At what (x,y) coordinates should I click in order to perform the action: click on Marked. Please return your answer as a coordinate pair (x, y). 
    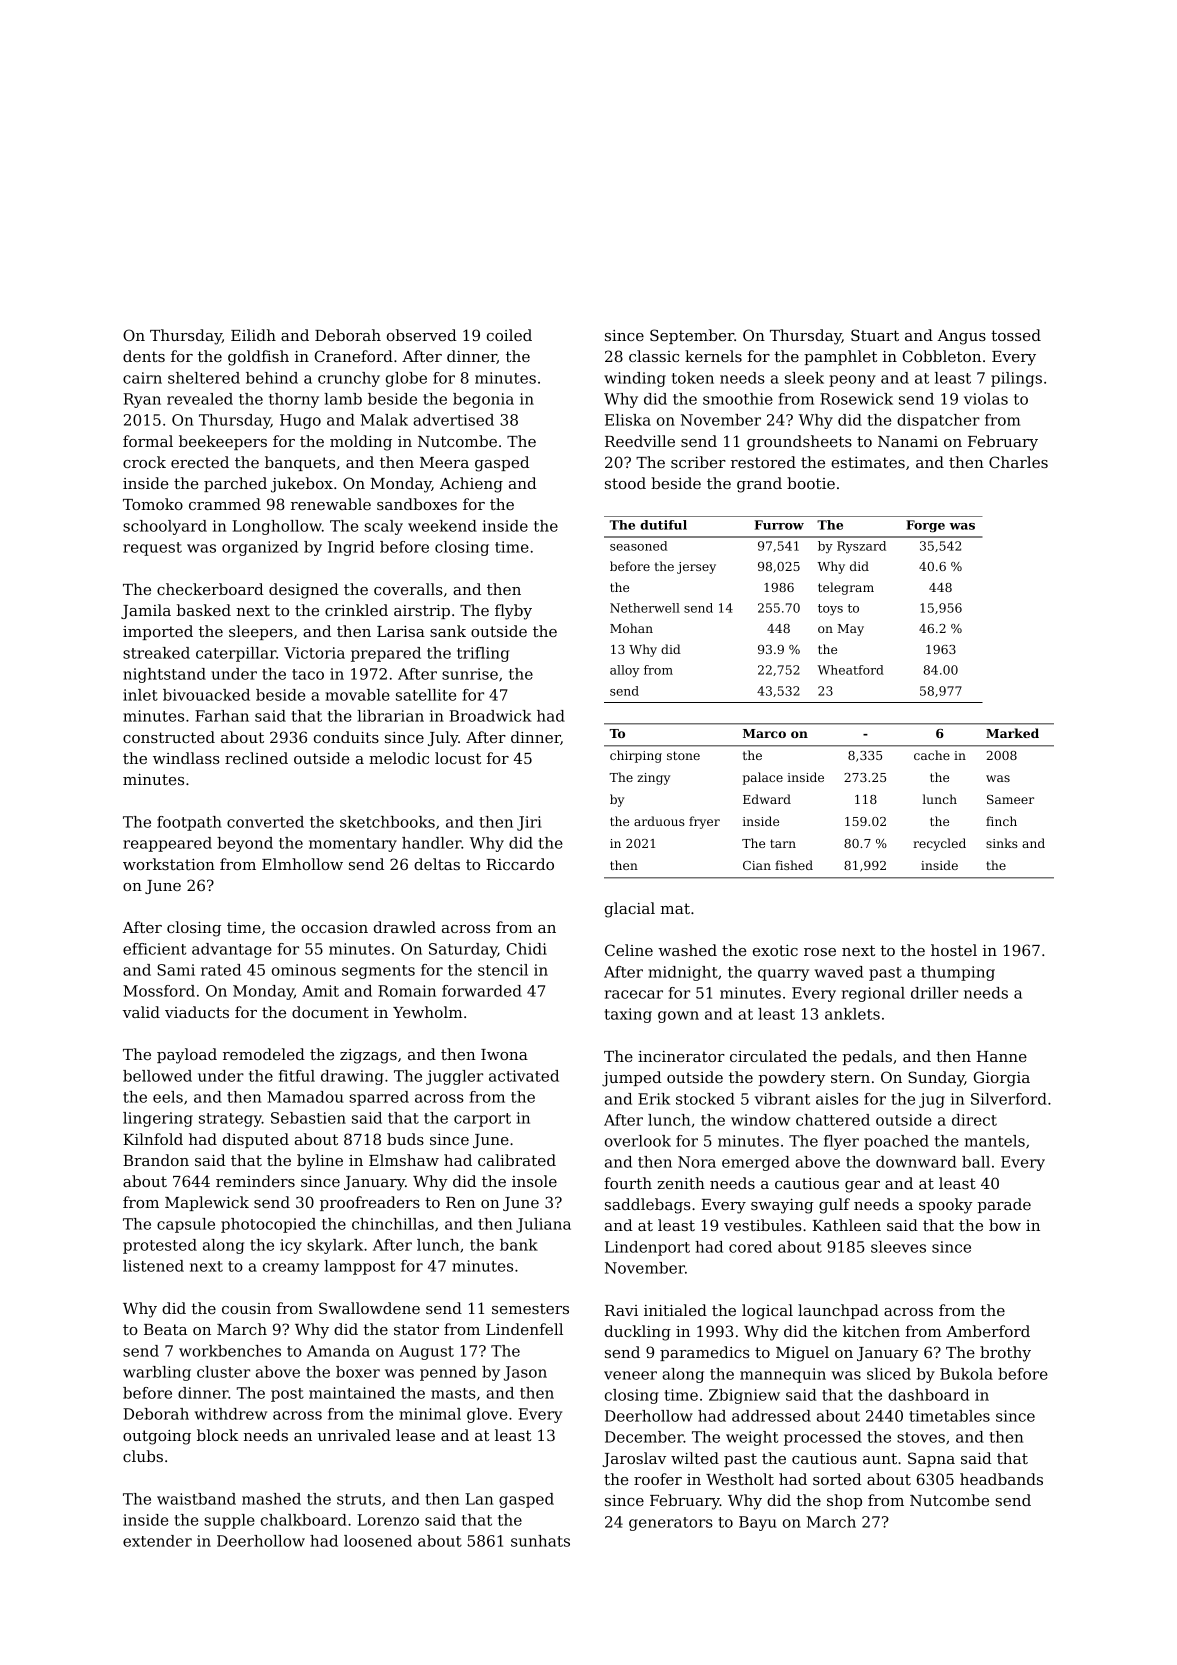
    Looking at the image, I should click on (1012, 733).
